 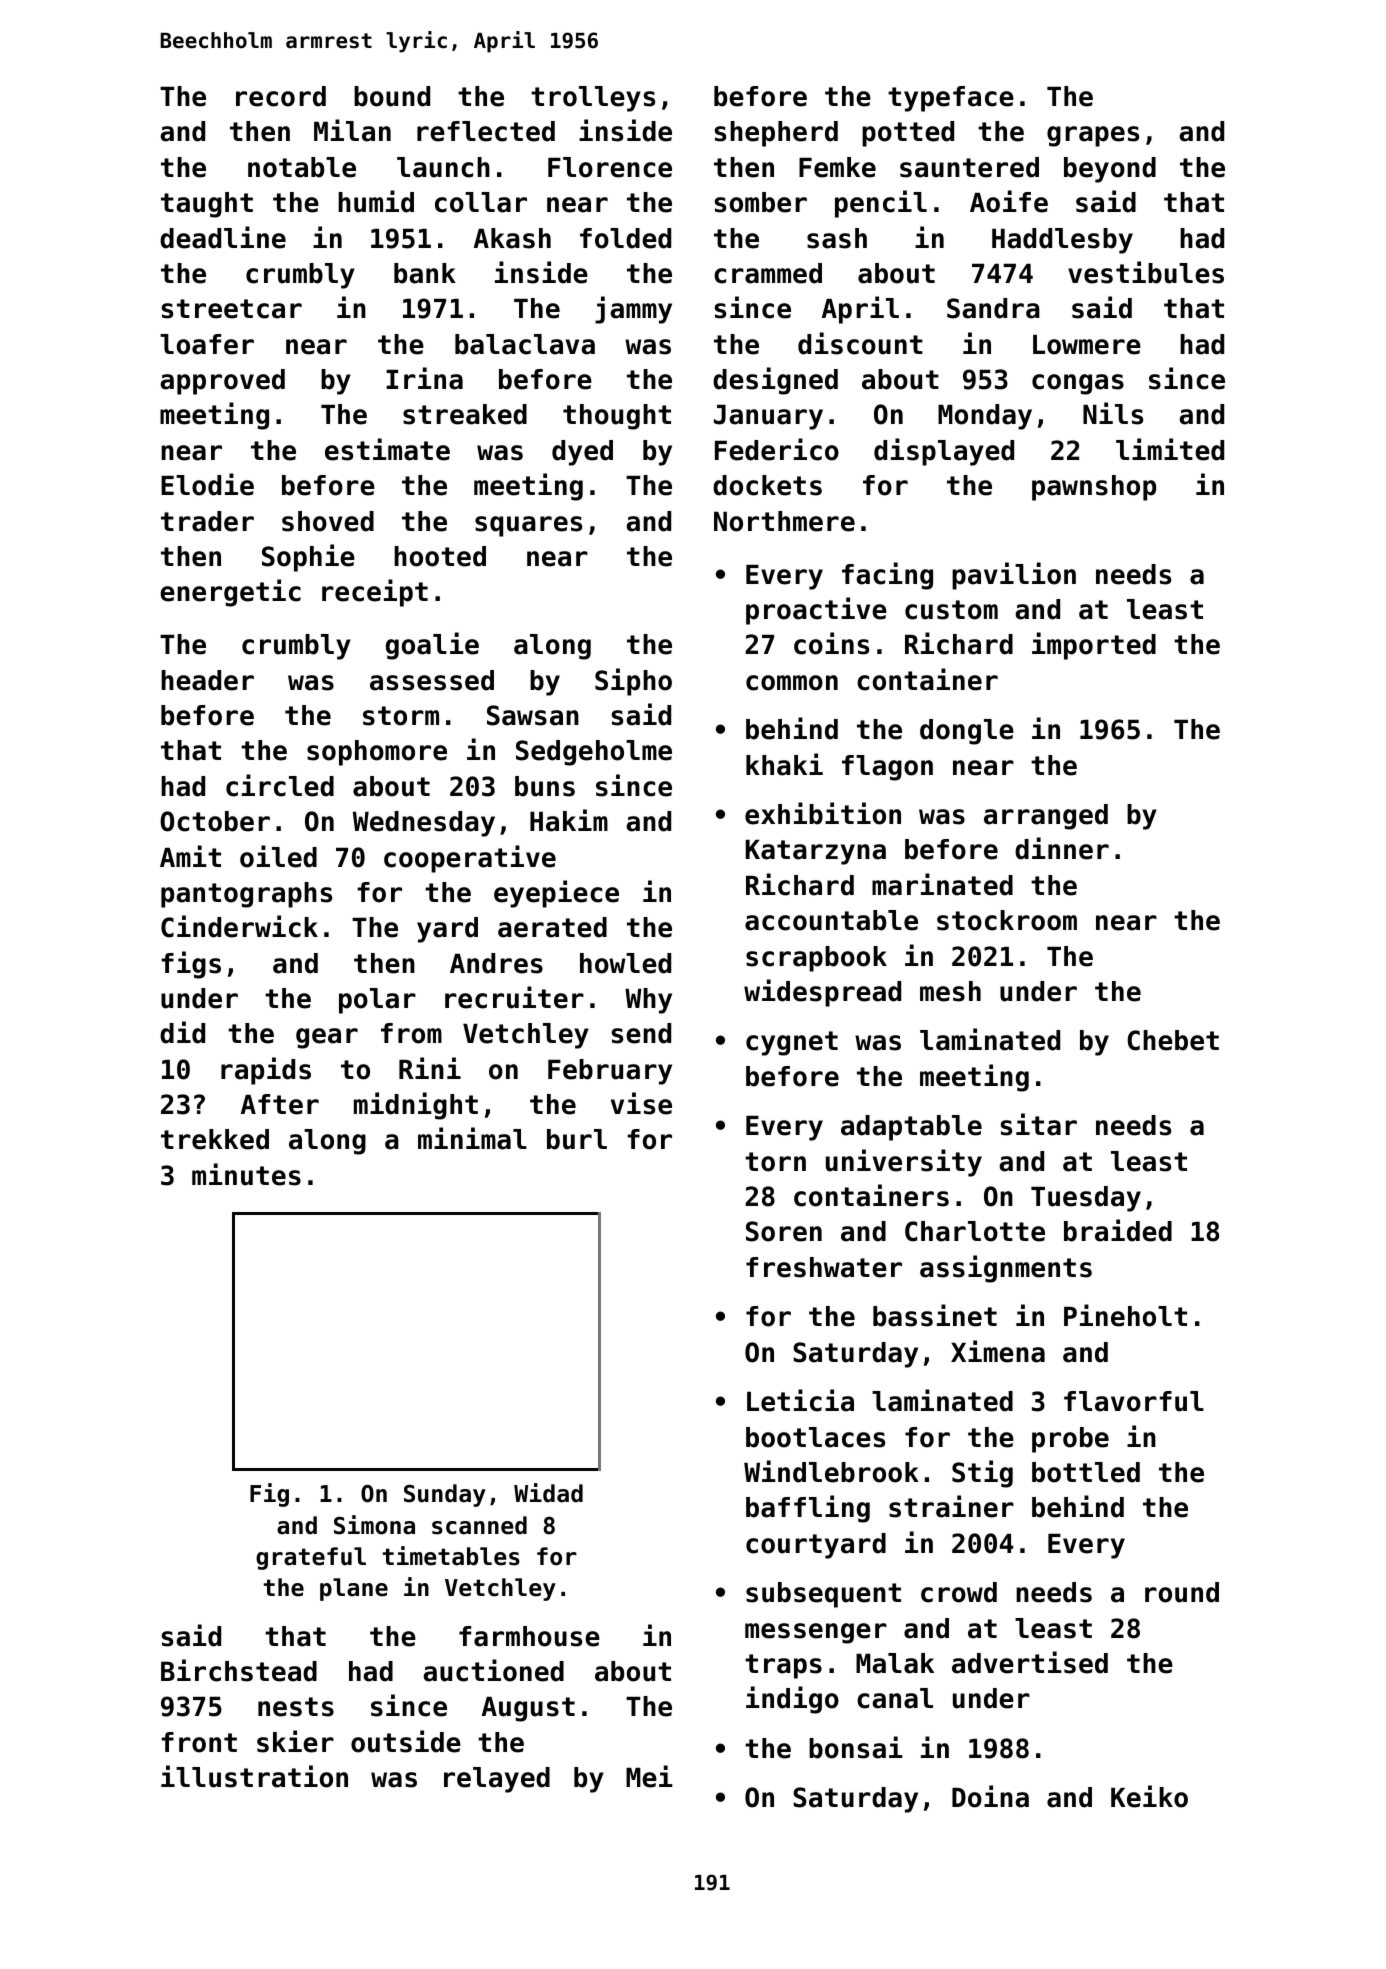 What do you see at coordinates (633, 682) in the screenshot?
I see `Sipho` at bounding box center [633, 682].
